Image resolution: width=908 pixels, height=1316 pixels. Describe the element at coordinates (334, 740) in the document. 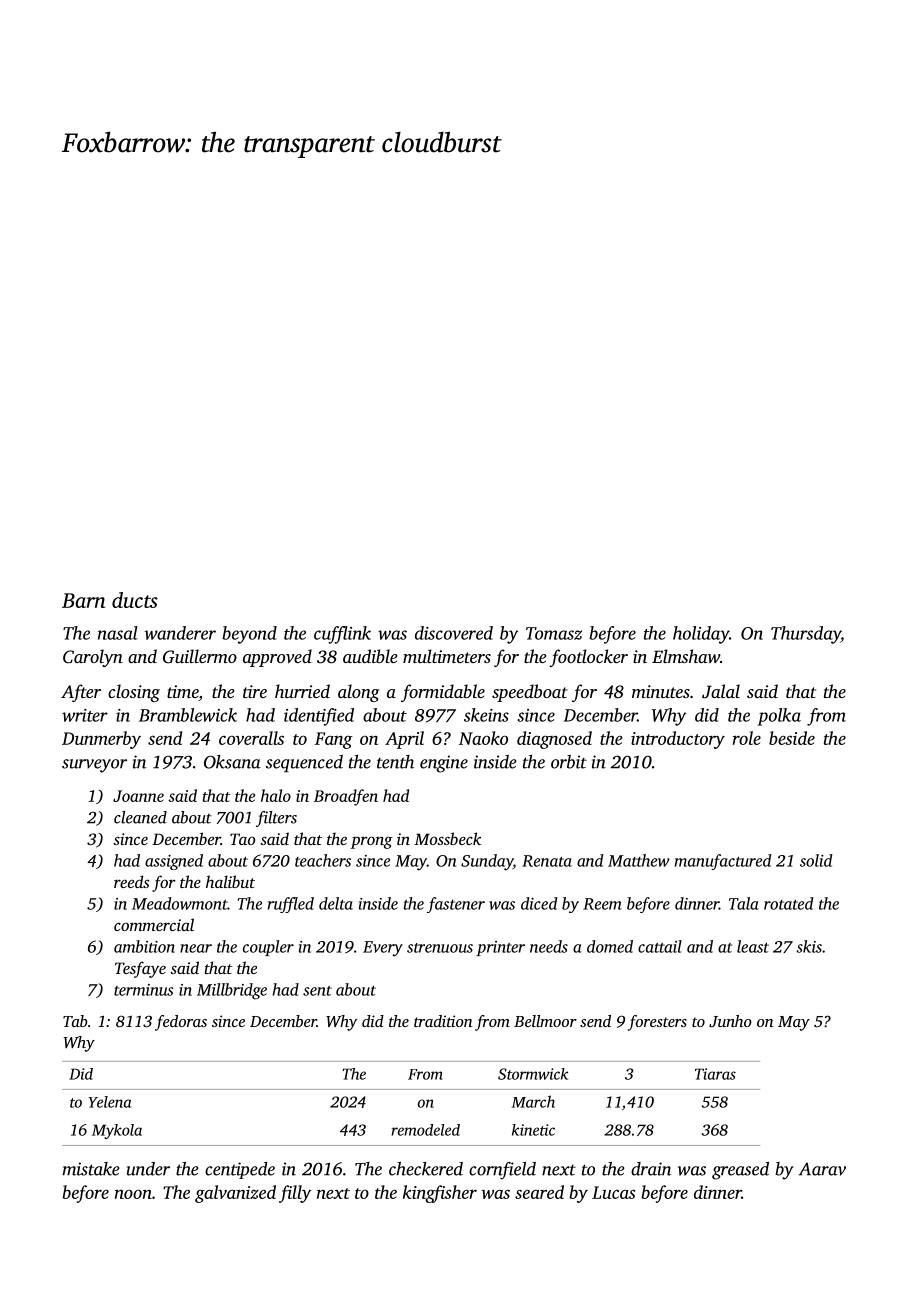

I see `Fang` at that location.
